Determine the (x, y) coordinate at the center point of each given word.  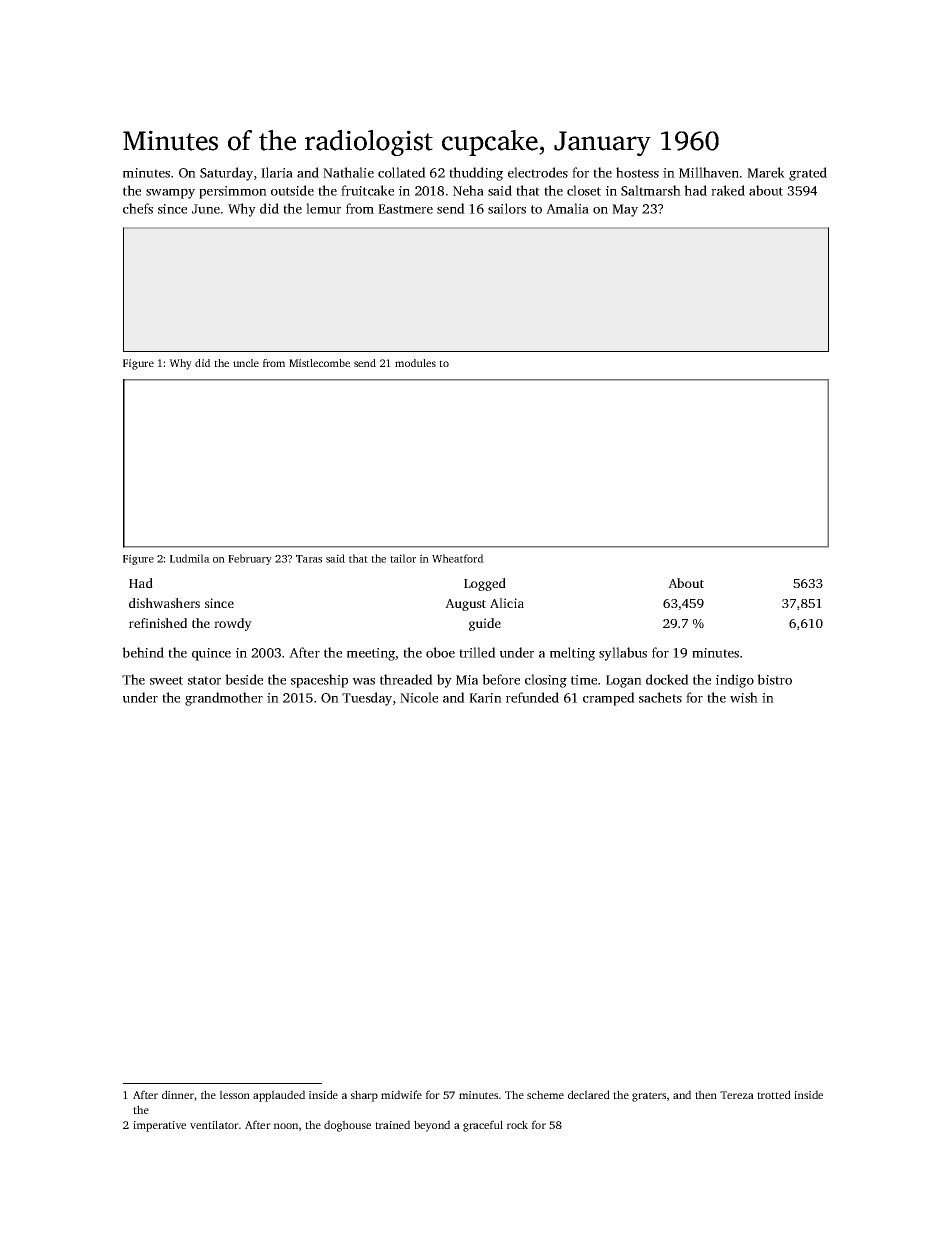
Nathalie (348, 172)
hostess (637, 172)
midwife (401, 1094)
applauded (279, 1096)
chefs (138, 208)
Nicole (419, 697)
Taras (309, 559)
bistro (774, 679)
